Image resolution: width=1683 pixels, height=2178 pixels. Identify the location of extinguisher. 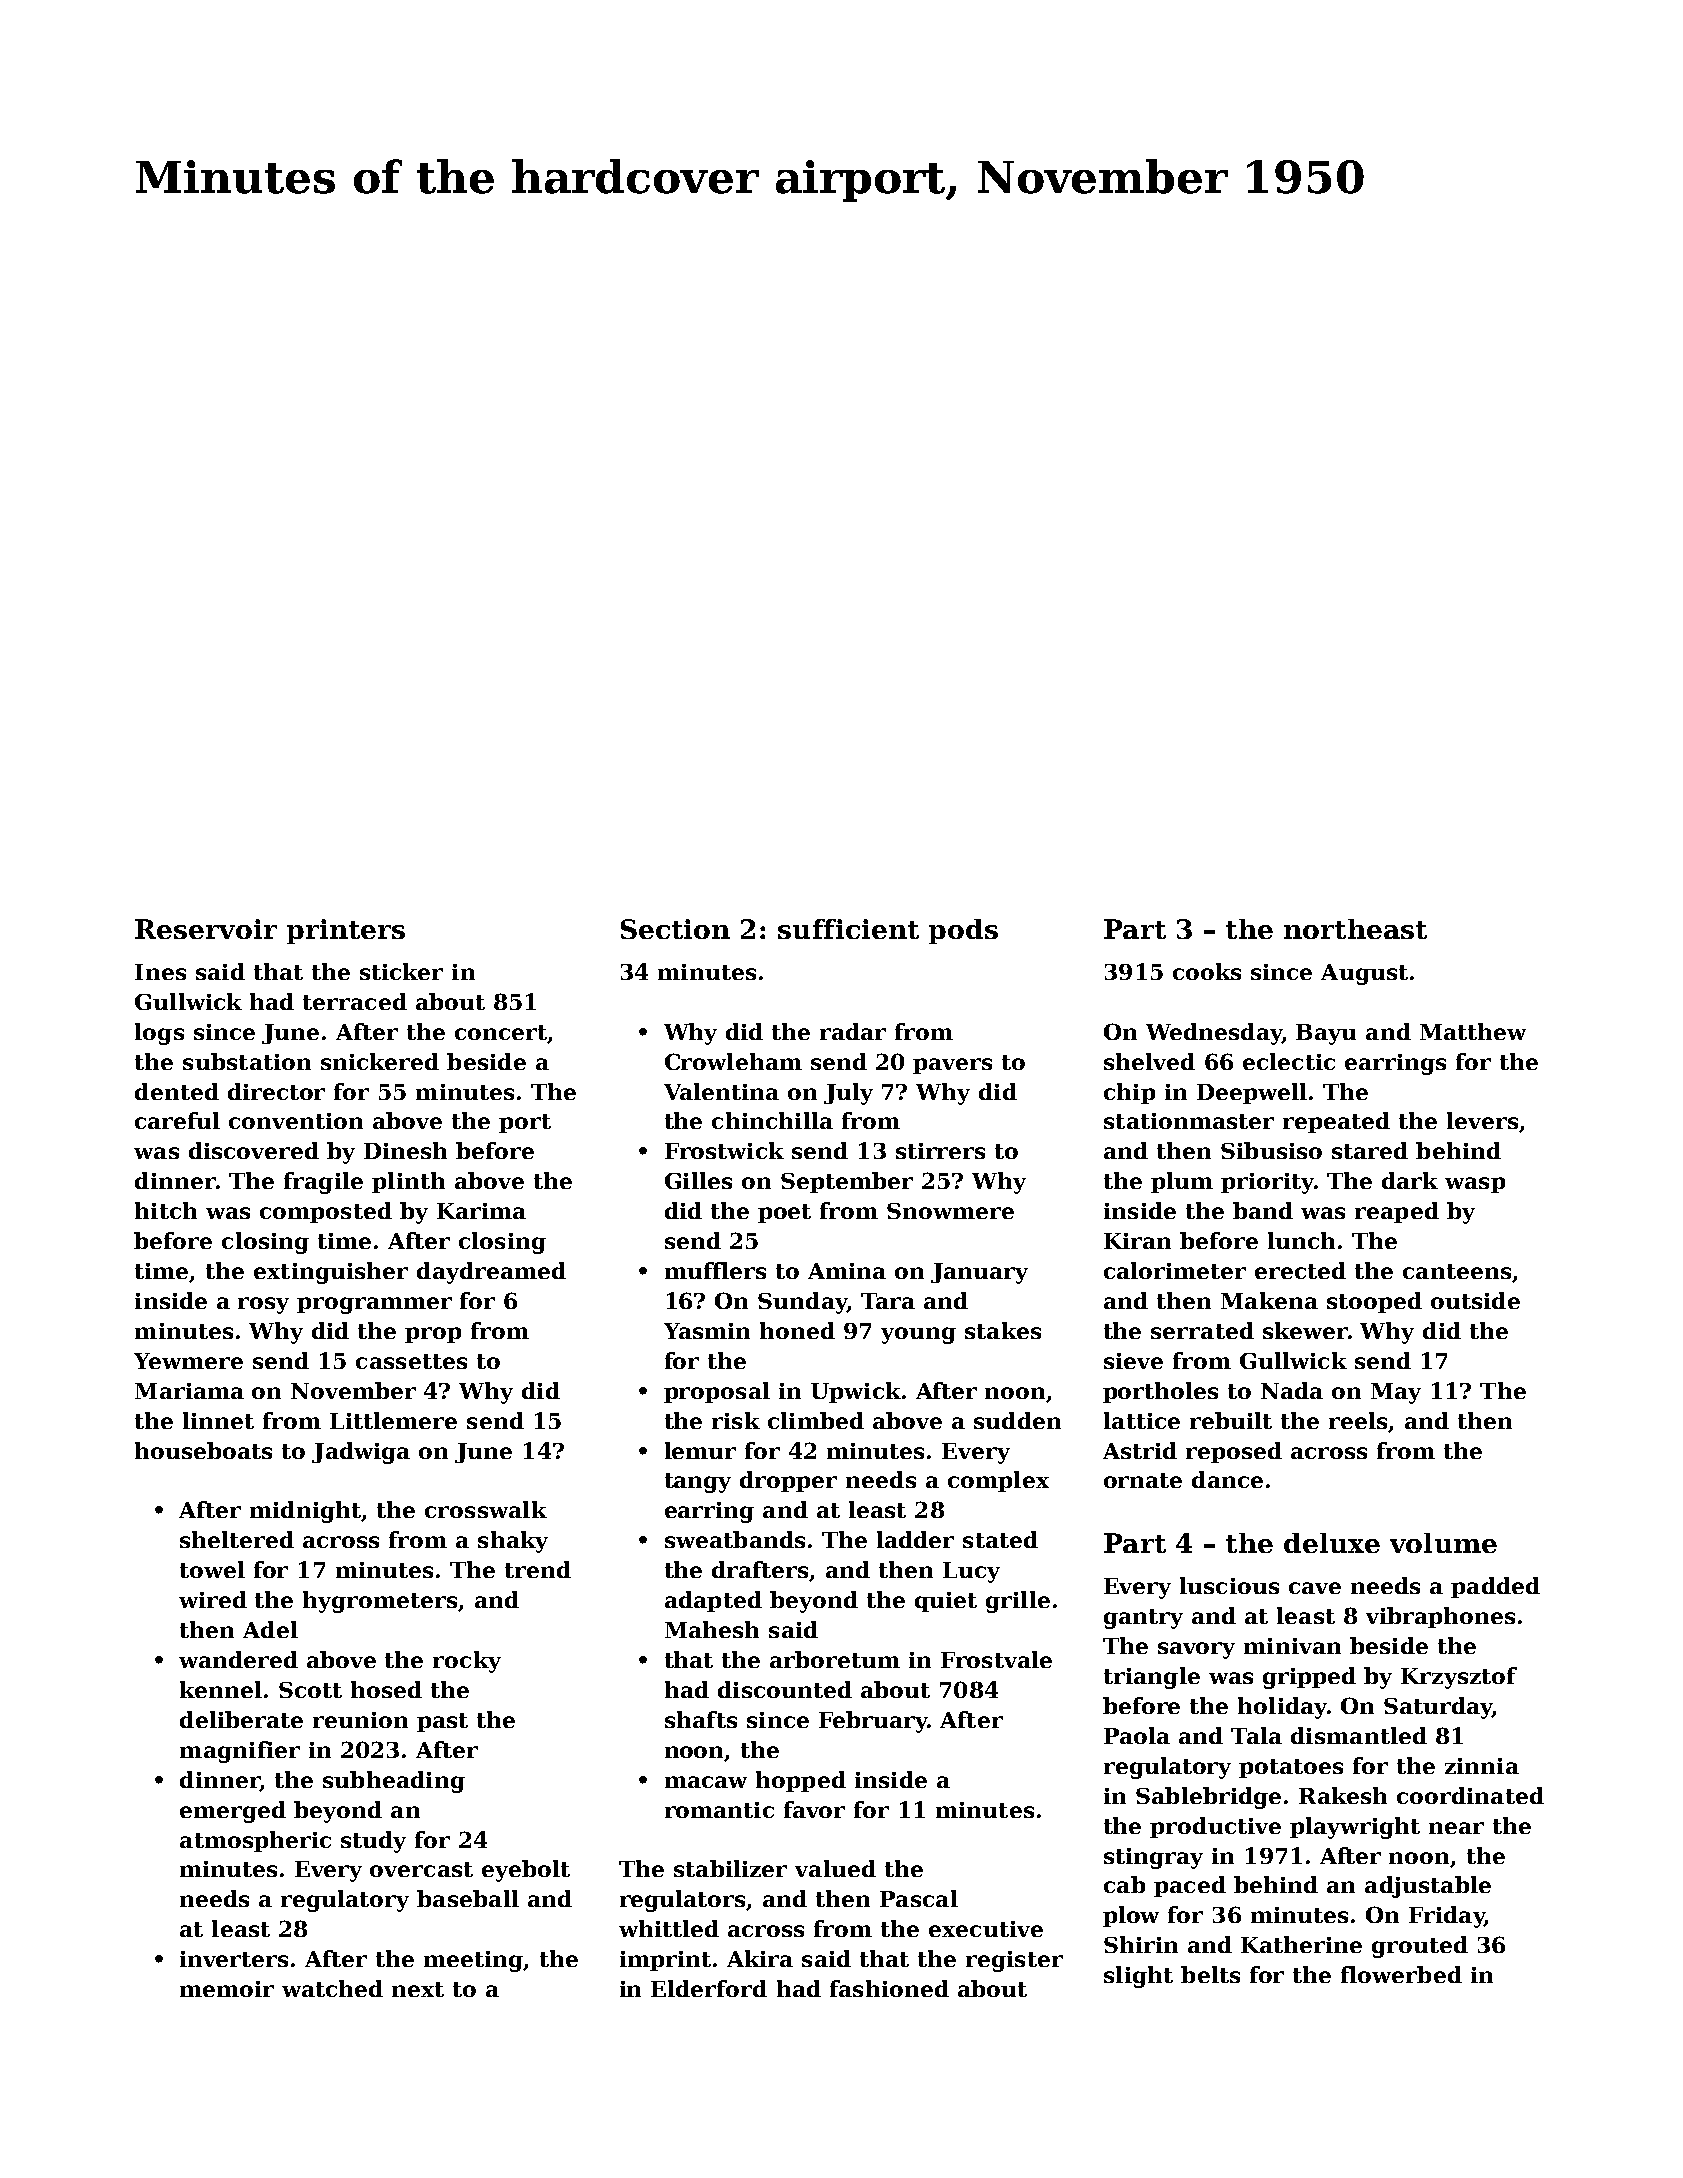
(331, 1273).
